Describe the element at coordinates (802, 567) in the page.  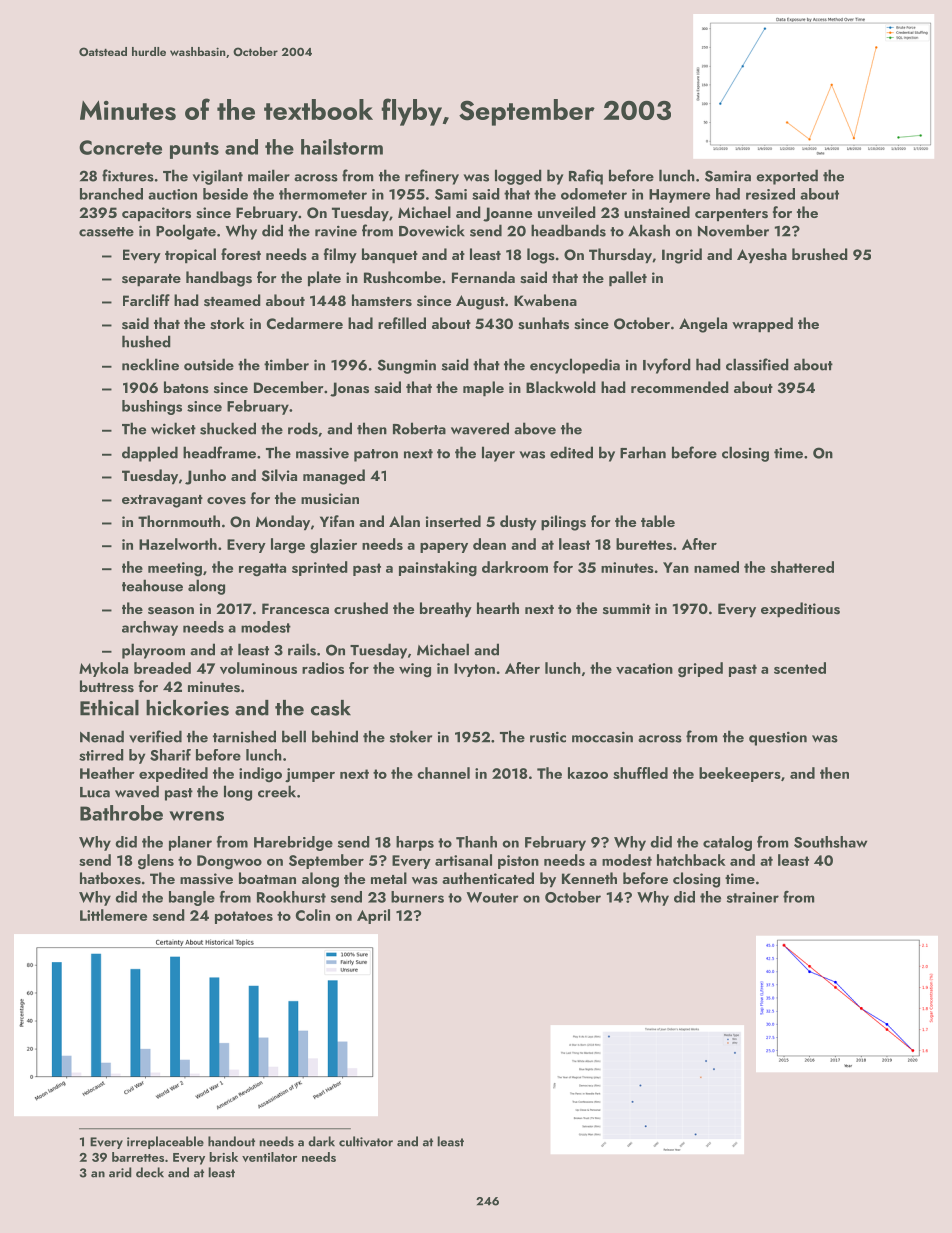
I see `shattered` at that location.
